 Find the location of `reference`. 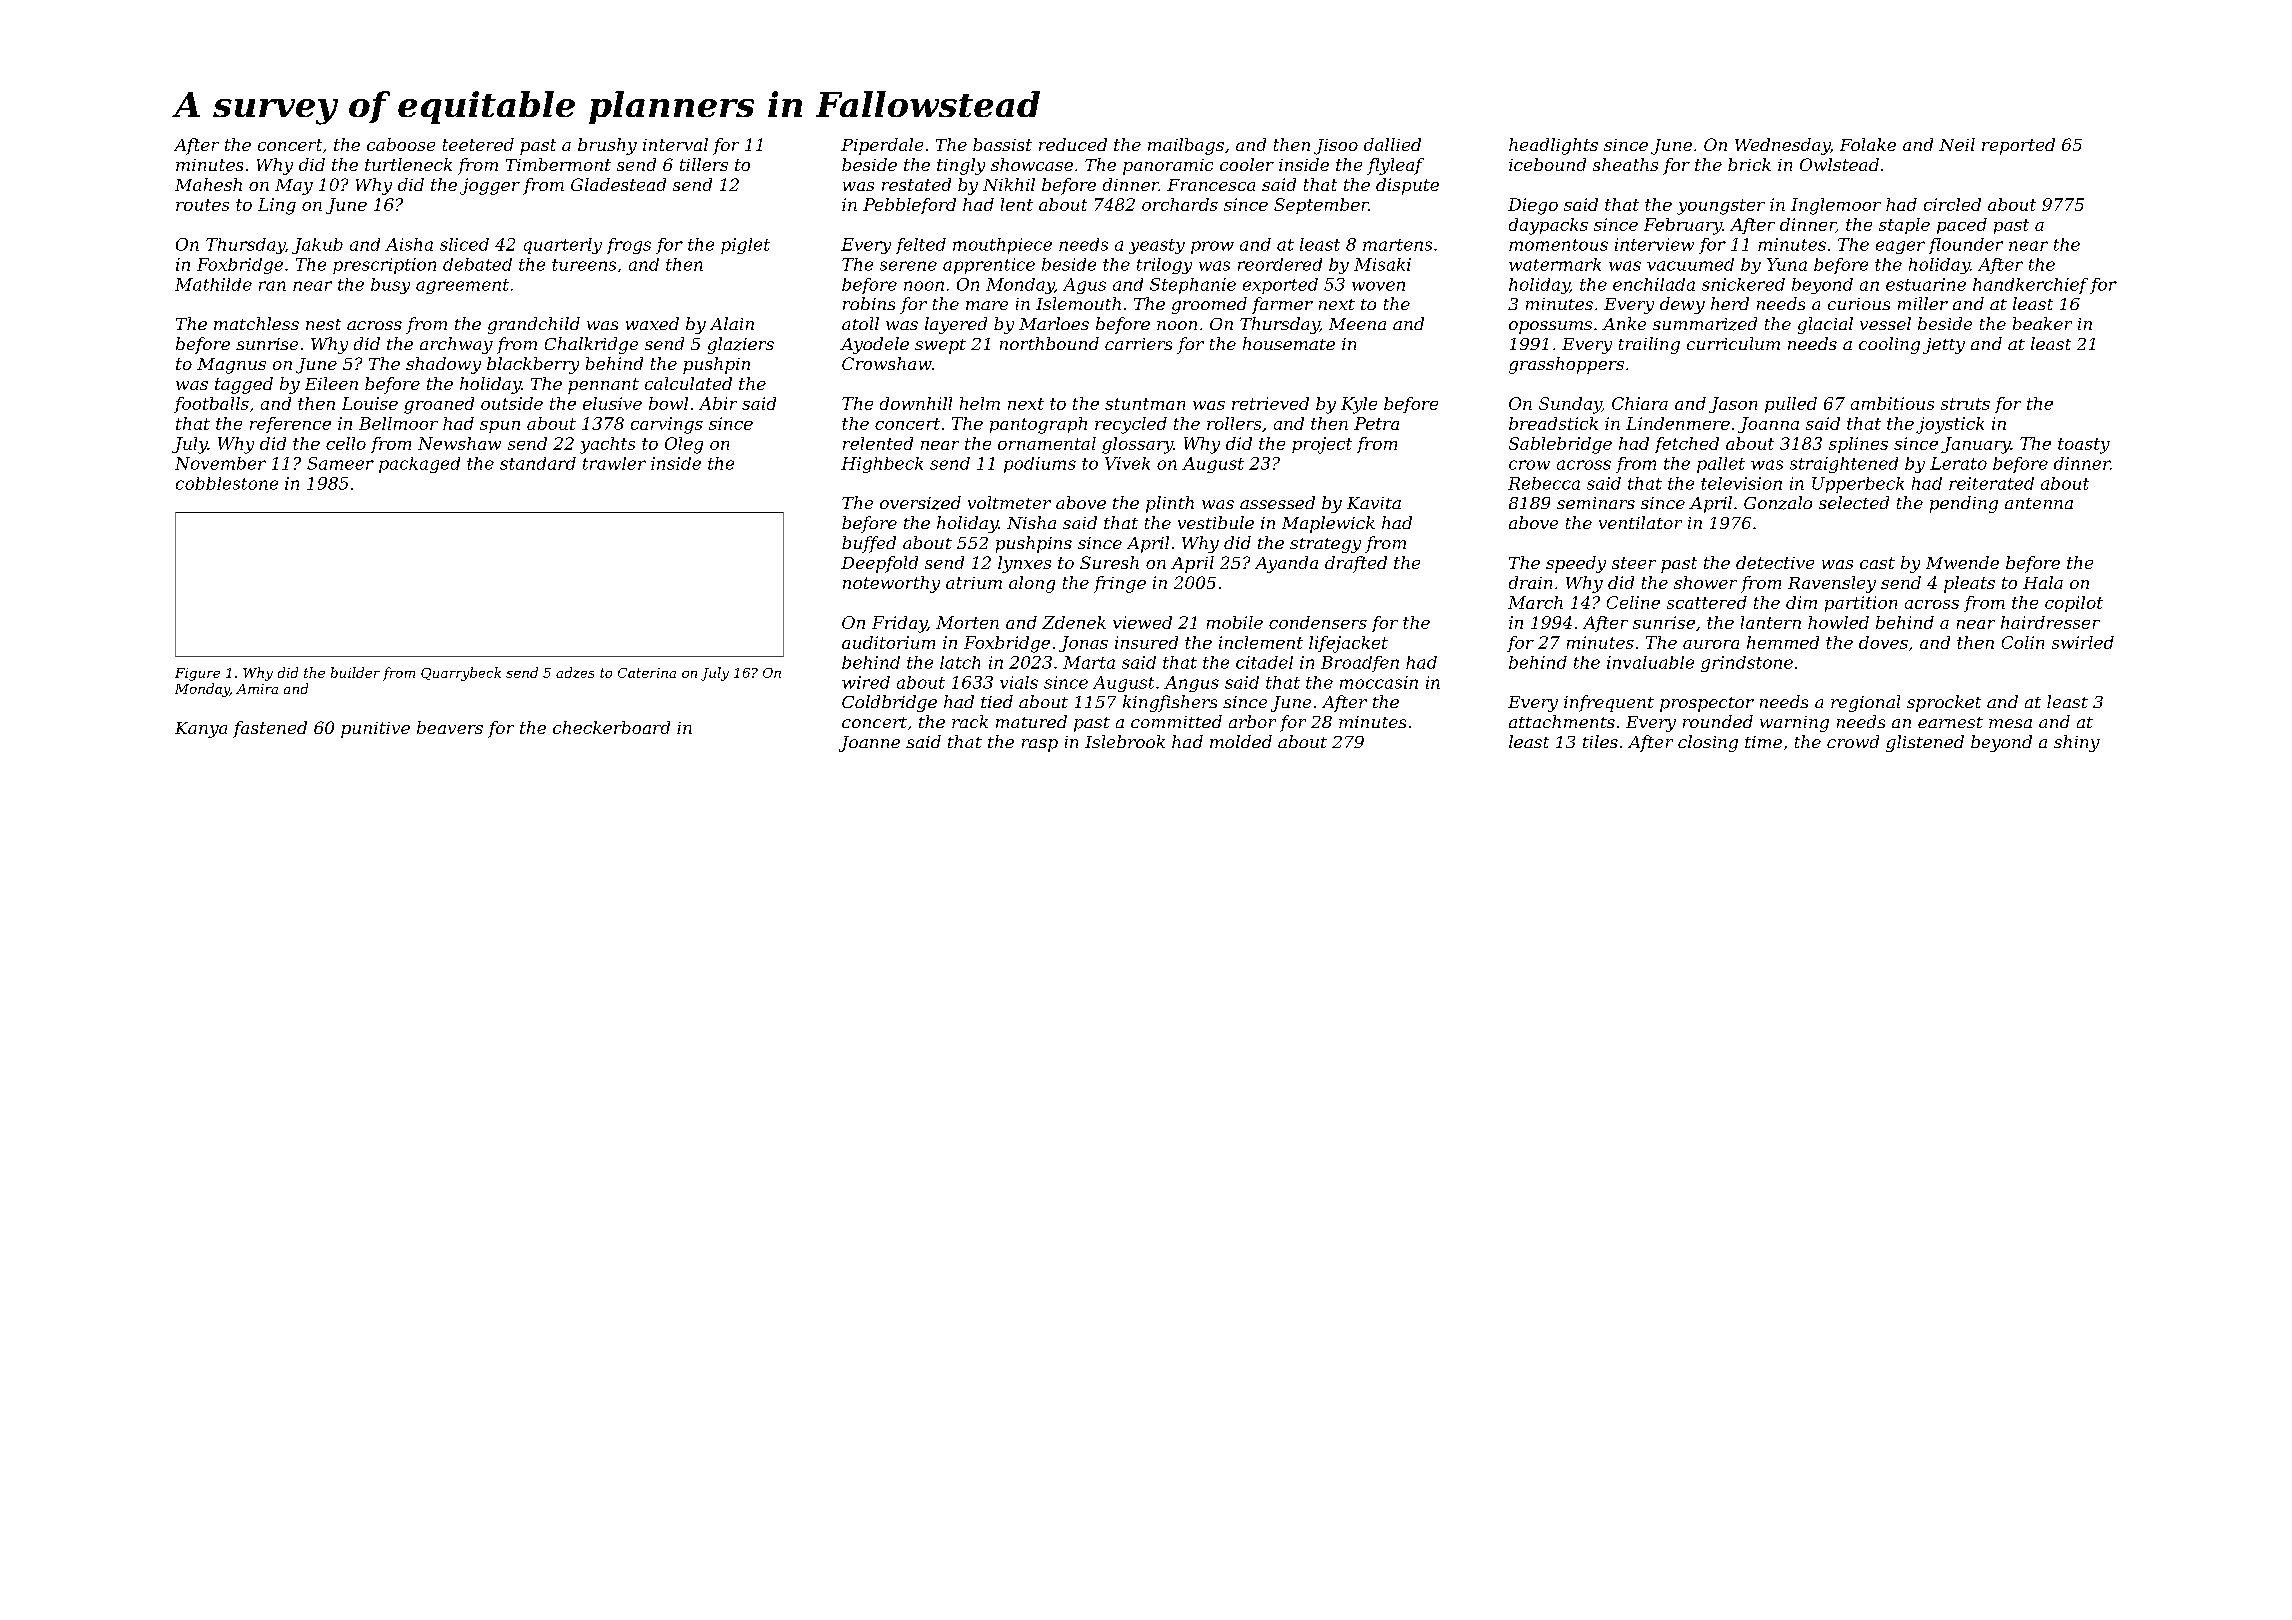

reference is located at coordinates (290, 425).
